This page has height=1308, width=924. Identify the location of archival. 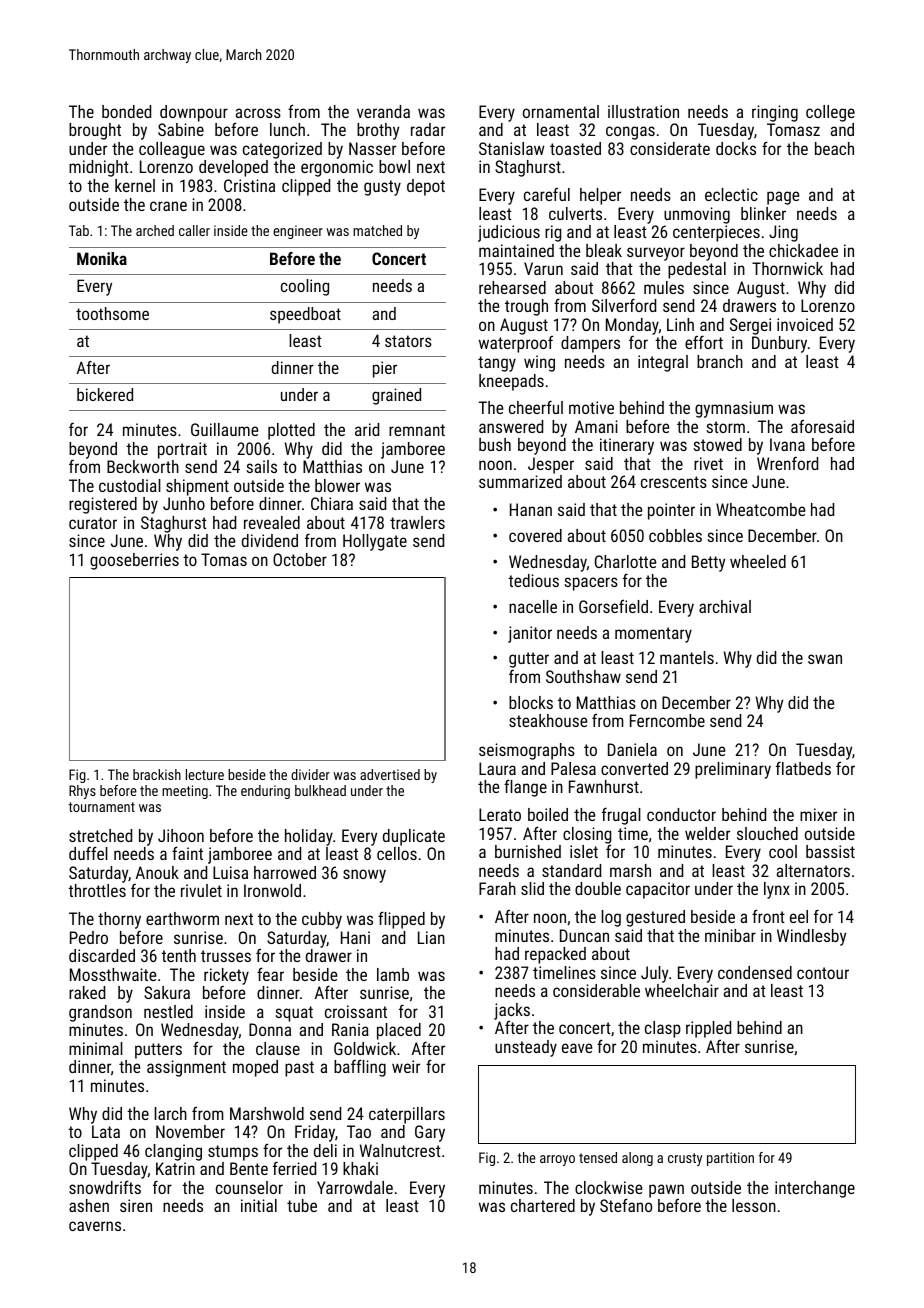
(725, 606).
